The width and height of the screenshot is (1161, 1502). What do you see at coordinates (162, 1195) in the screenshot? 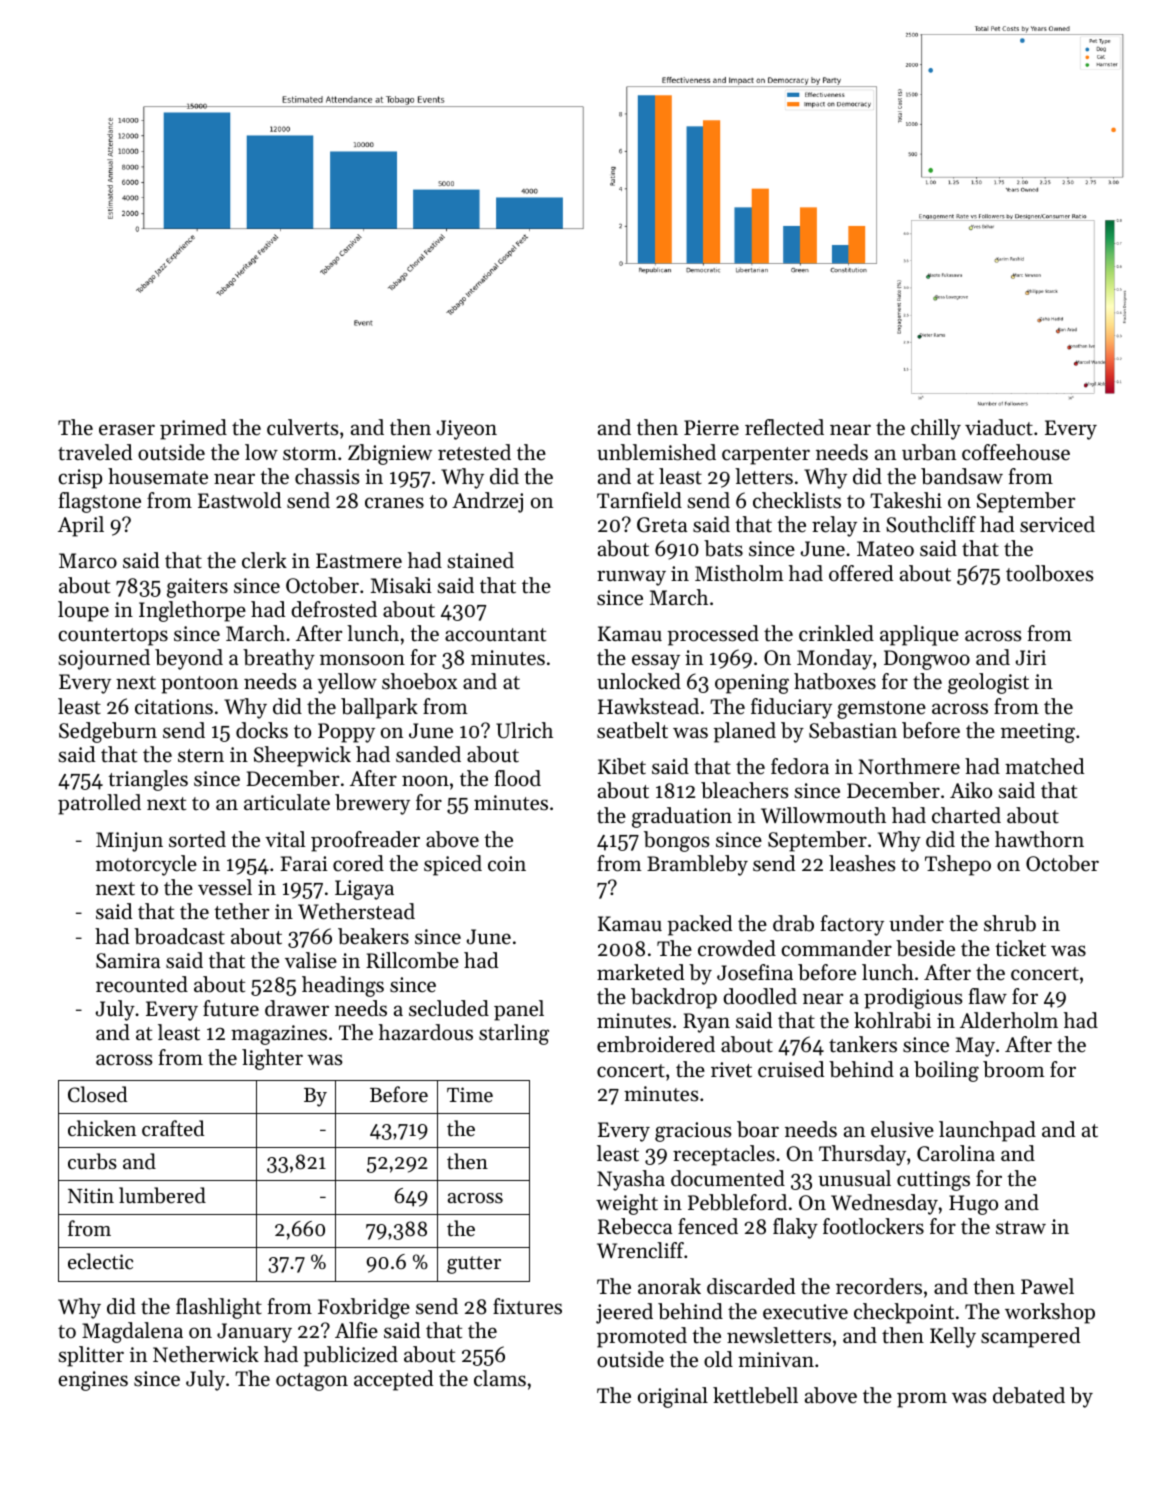
I see `lumbered` at bounding box center [162, 1195].
